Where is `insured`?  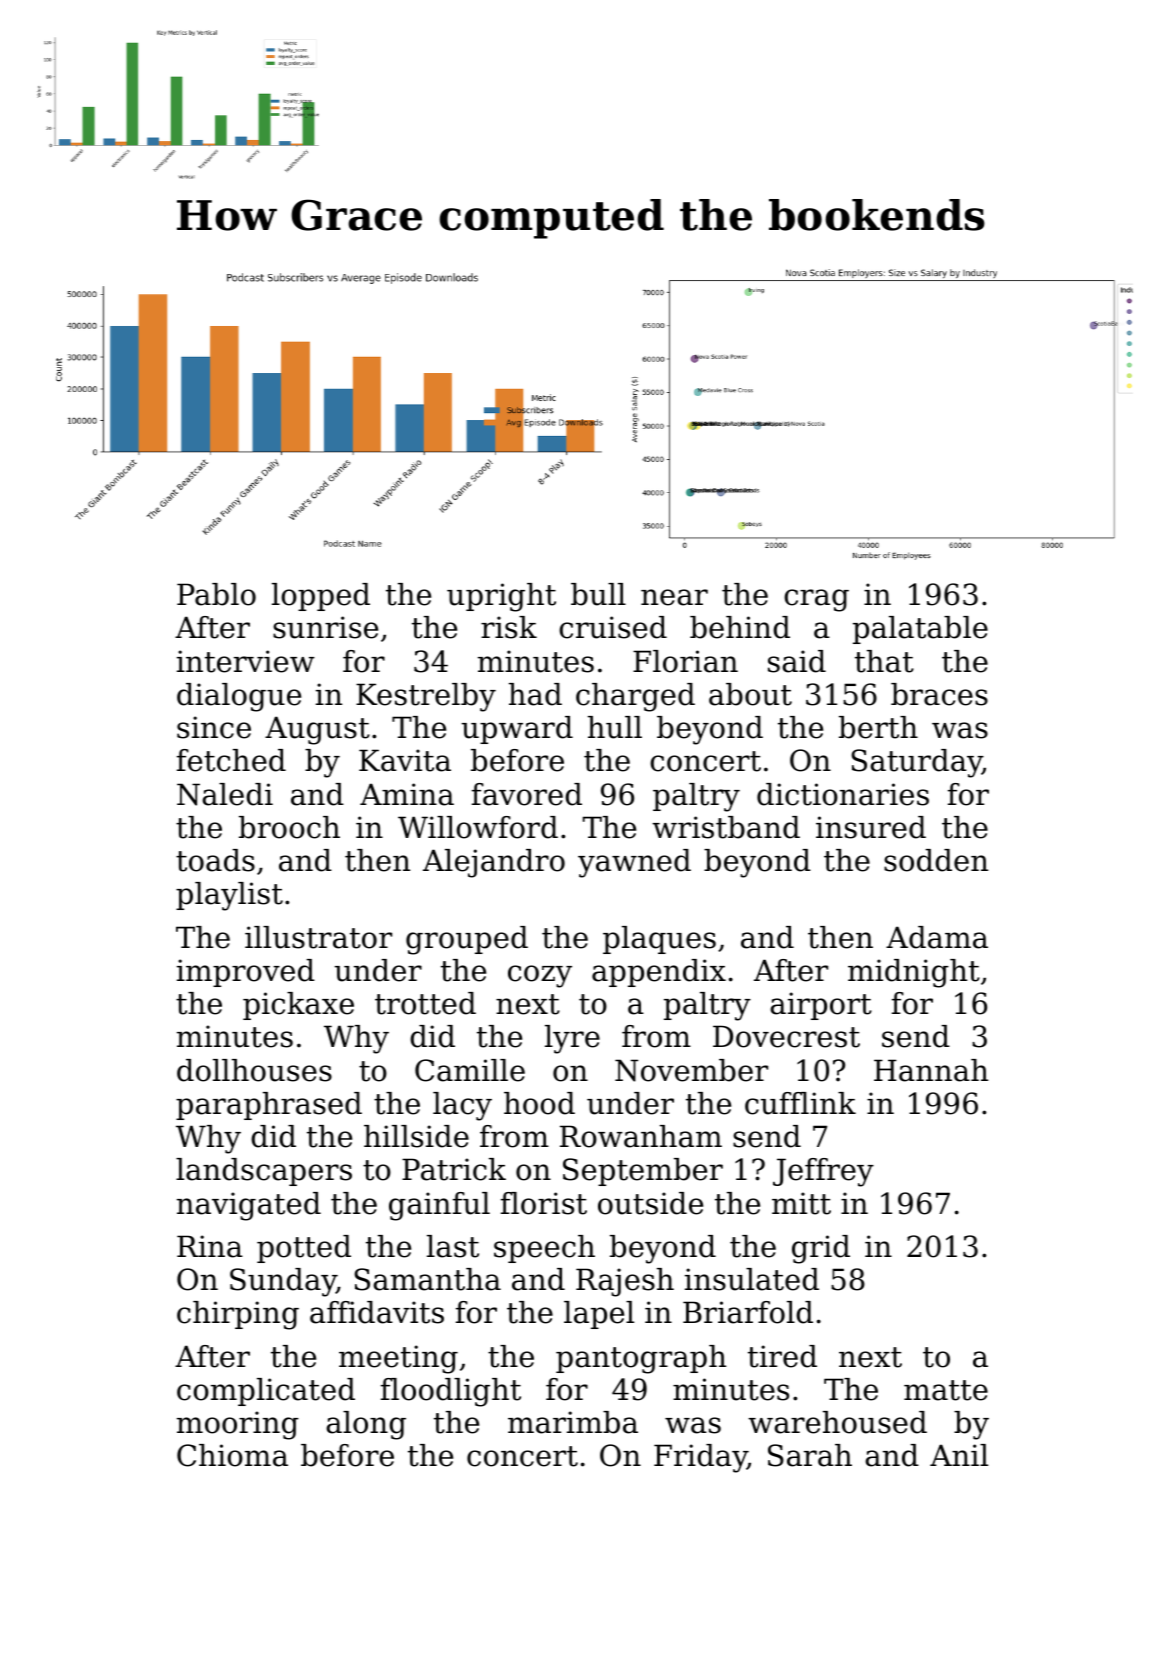
insured is located at coordinates (871, 827).
